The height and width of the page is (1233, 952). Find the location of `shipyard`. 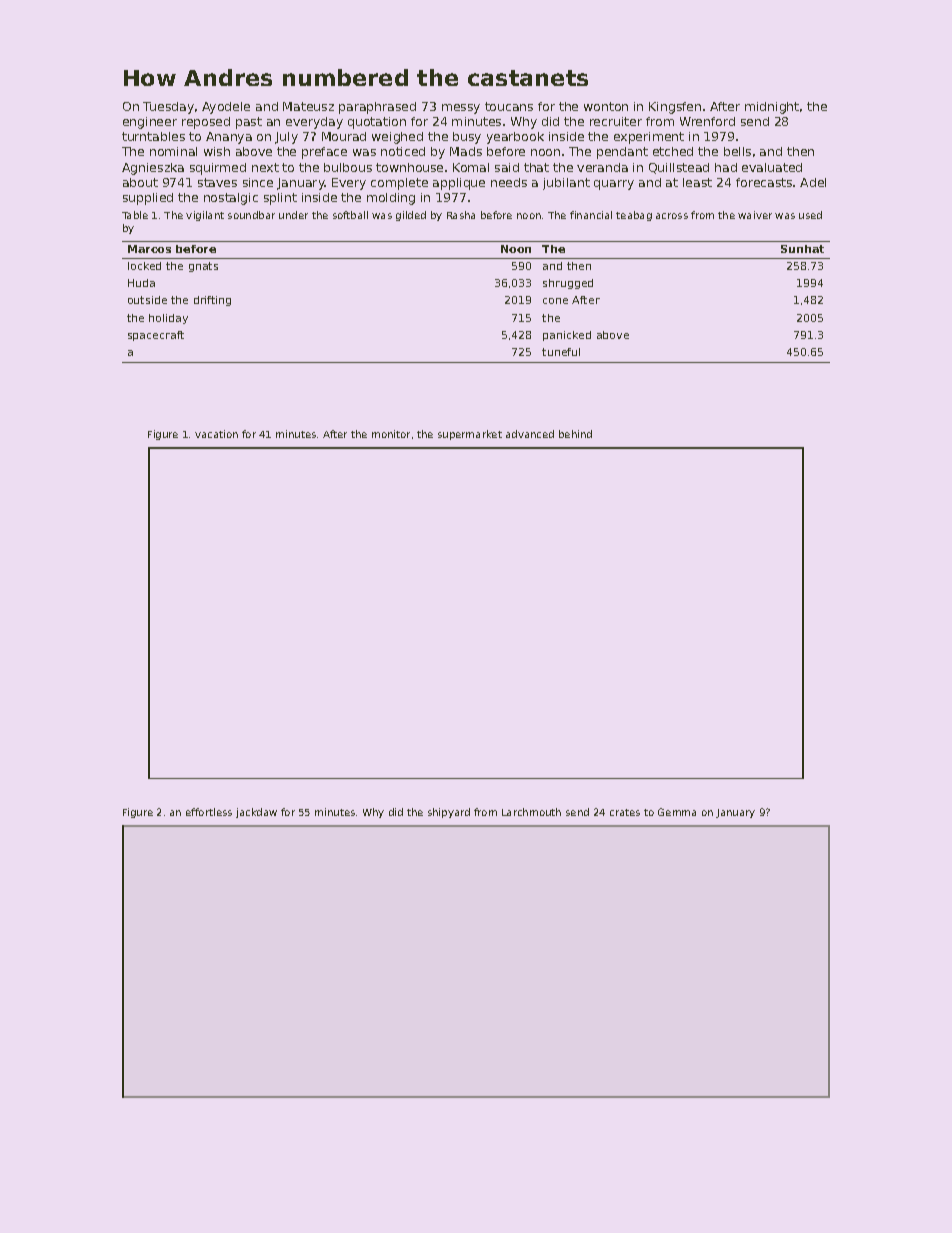

shipyard is located at coordinates (449, 813).
